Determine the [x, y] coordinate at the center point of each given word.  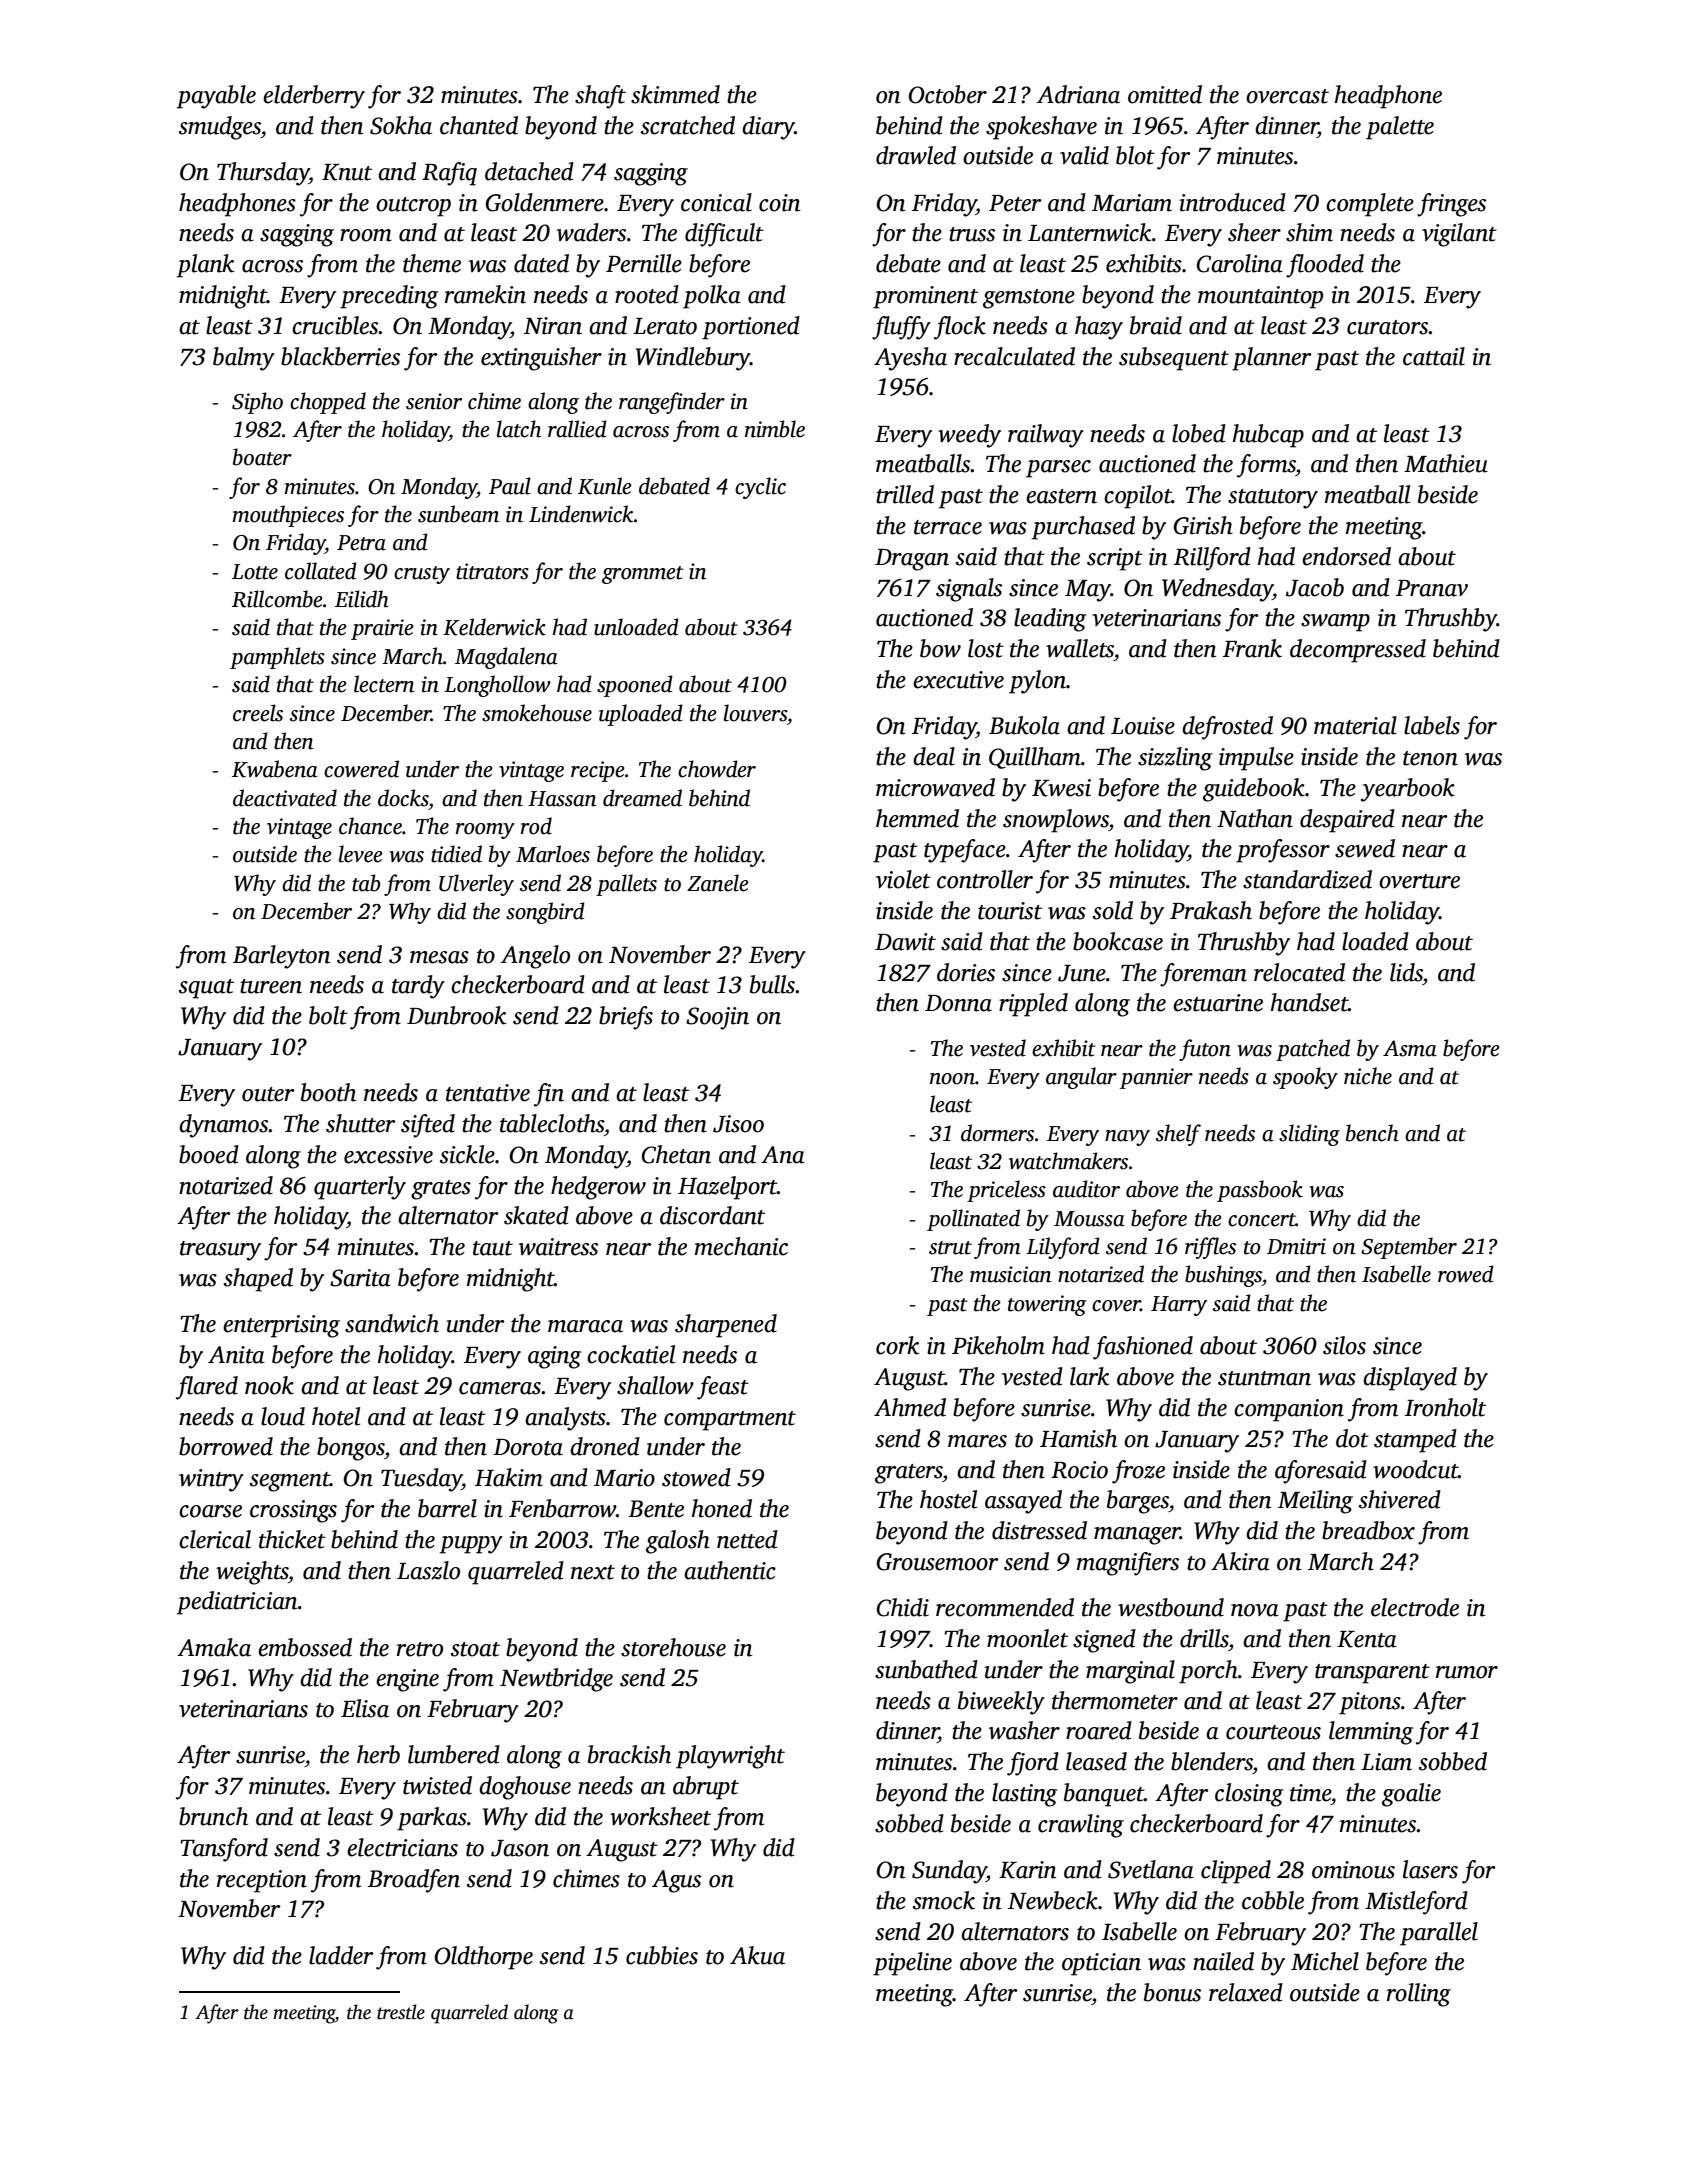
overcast [1287, 96]
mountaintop [1260, 297]
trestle [401, 2012]
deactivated [285, 798]
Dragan [912, 560]
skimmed [675, 94]
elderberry [314, 97]
